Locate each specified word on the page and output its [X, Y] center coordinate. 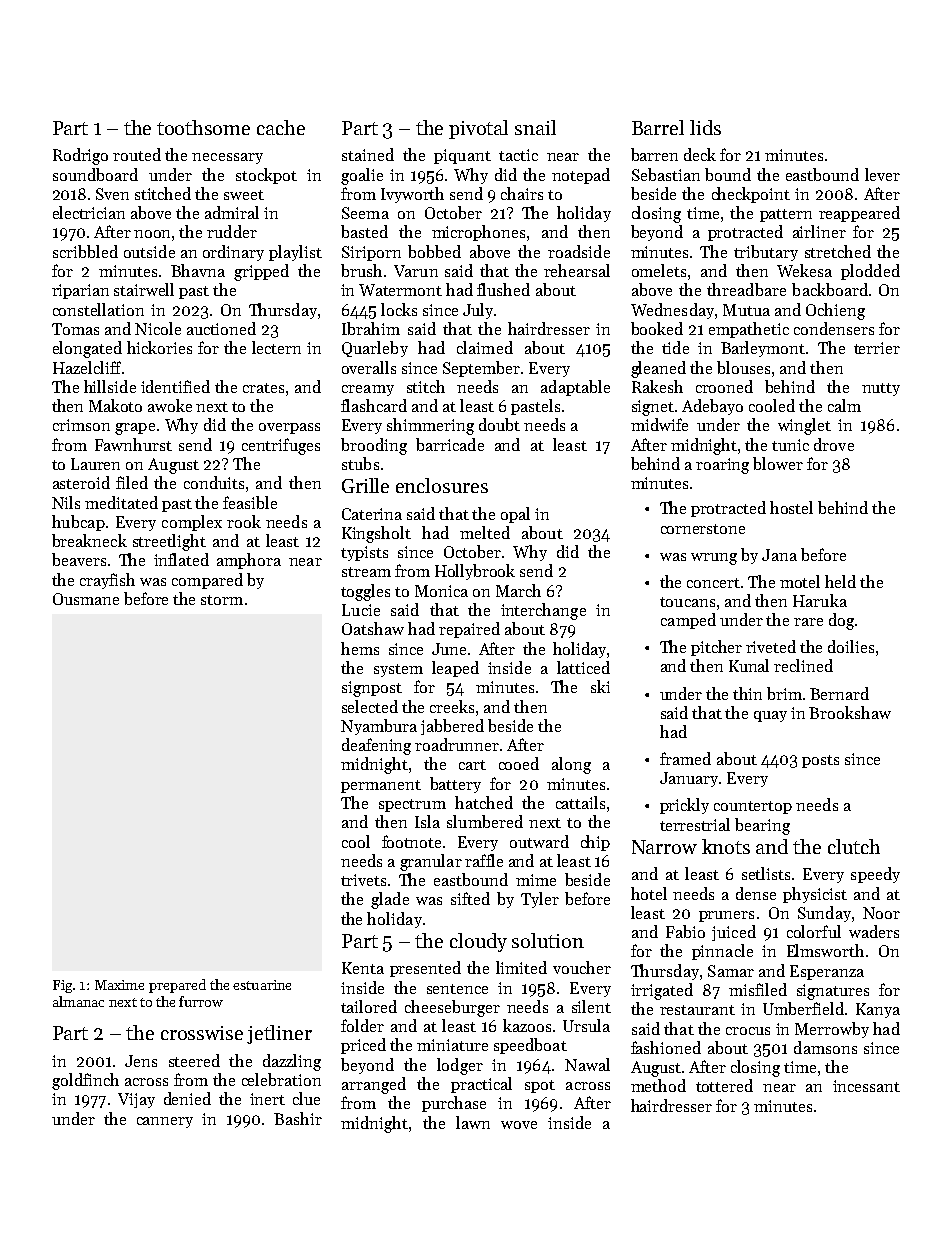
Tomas [75, 329]
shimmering [430, 426]
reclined [803, 665]
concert [713, 583]
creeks [452, 706]
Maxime [119, 985]
